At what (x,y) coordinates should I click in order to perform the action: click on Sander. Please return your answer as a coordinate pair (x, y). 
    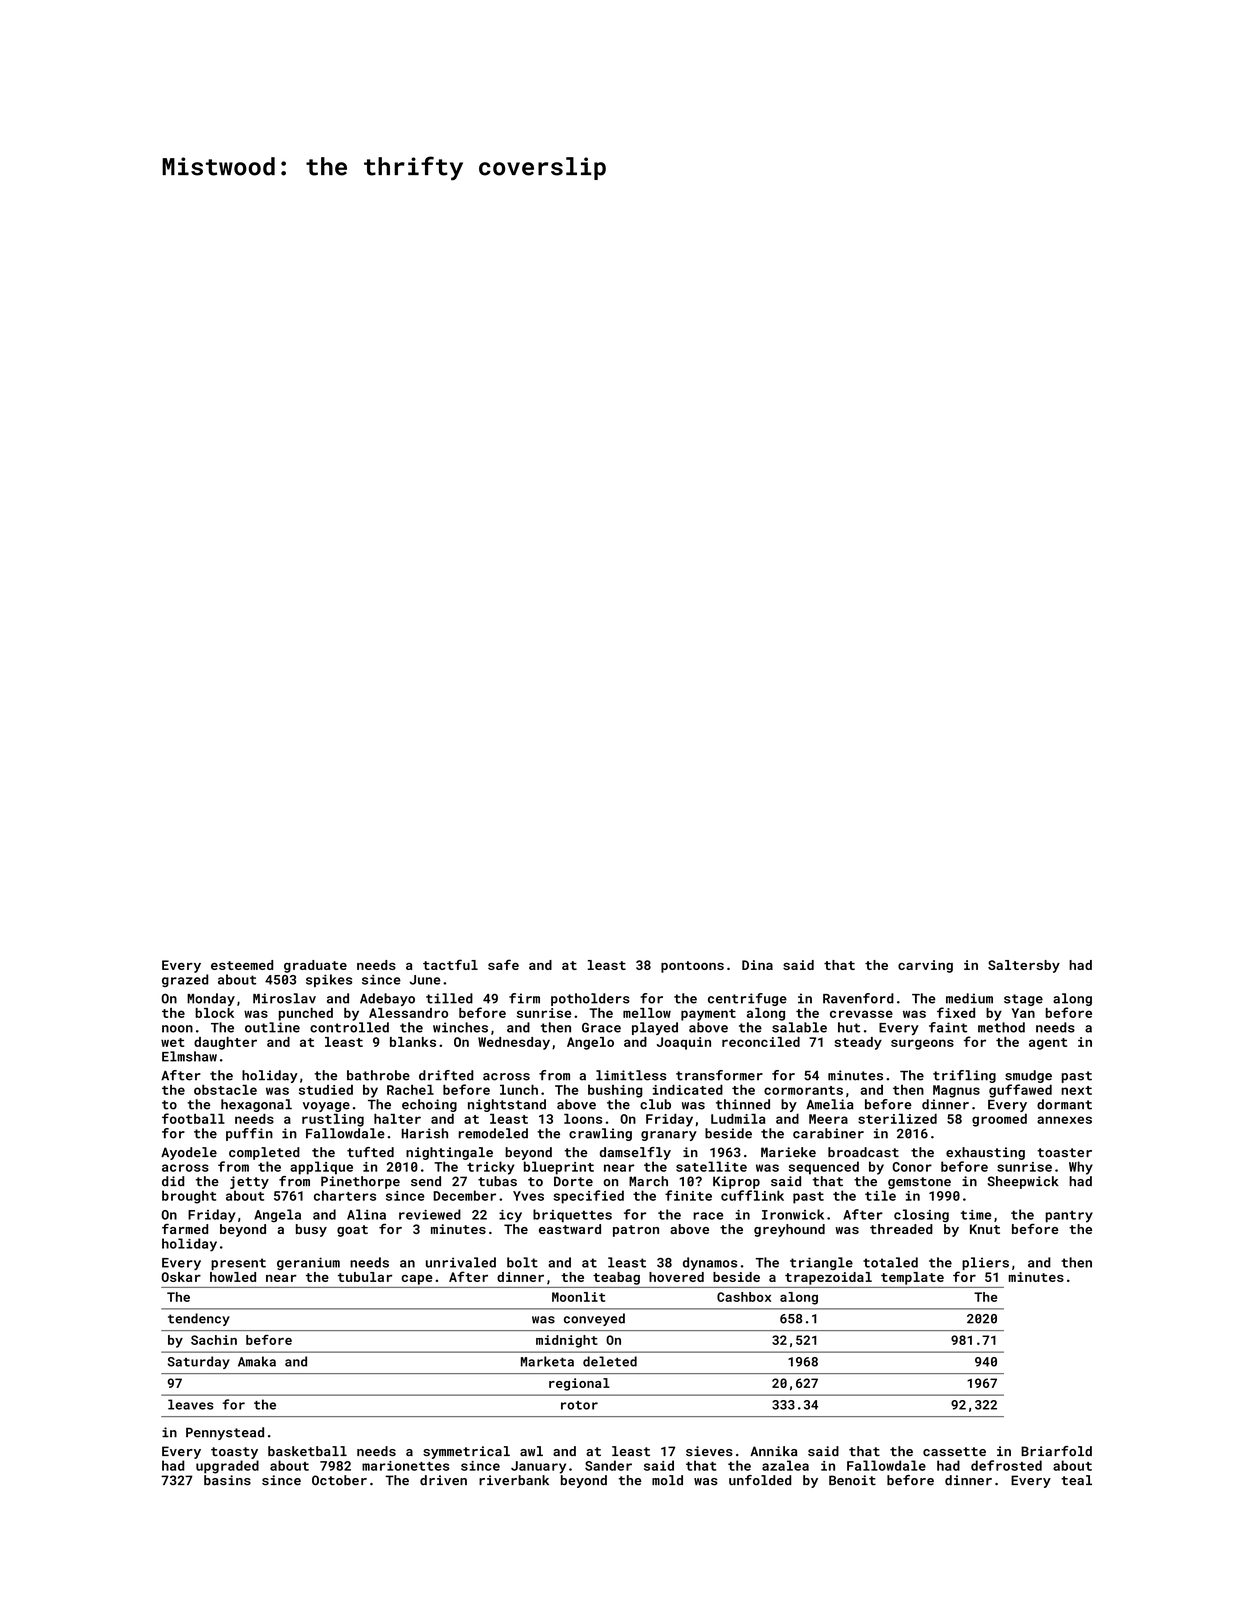
    Looking at the image, I should click on (608, 1465).
